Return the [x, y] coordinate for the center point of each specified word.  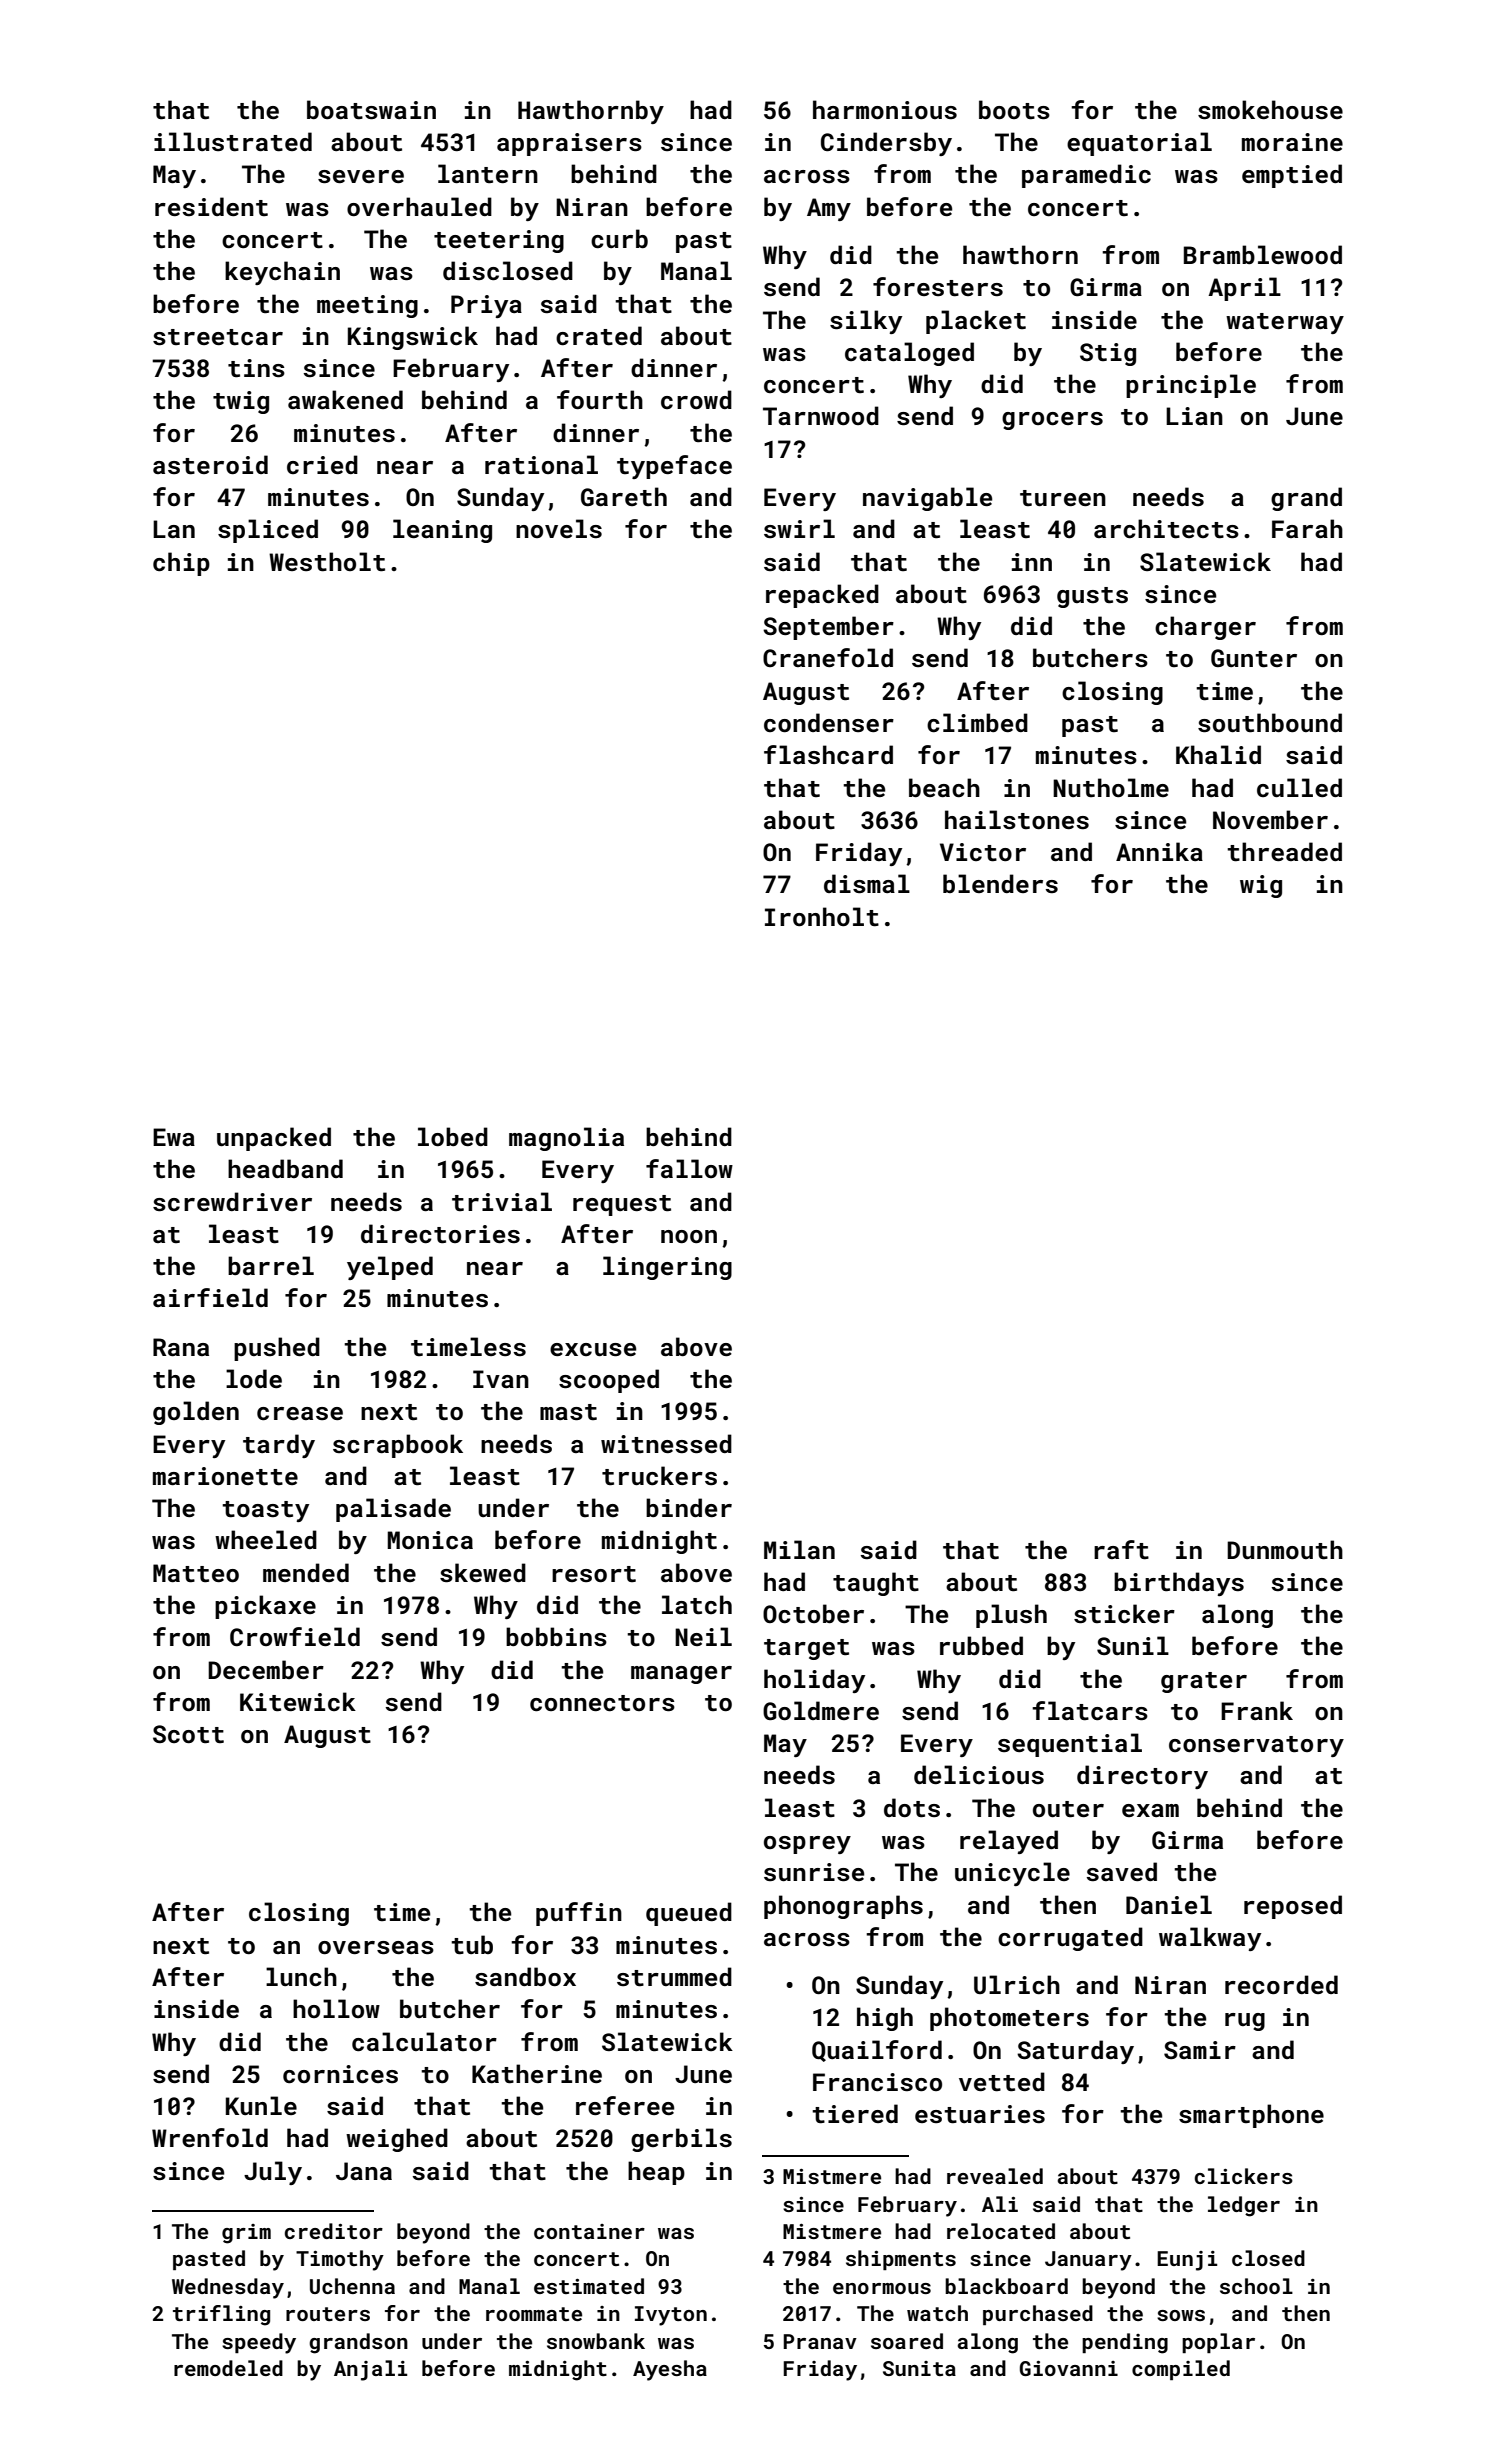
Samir [1200, 2050]
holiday [814, 1681]
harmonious [885, 110]
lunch [301, 1977]
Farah [1307, 528]
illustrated [233, 142]
